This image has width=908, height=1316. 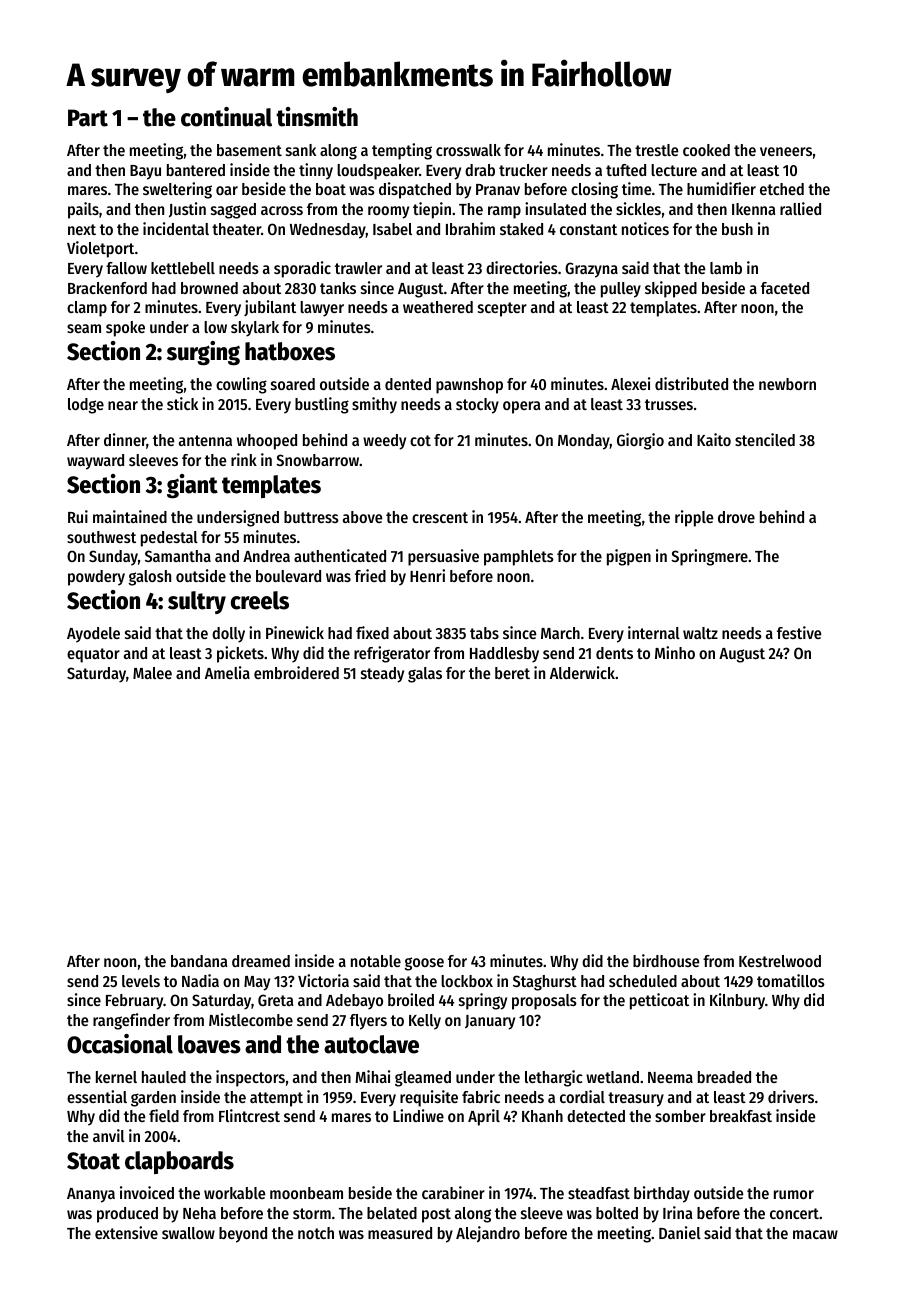 I want to click on measured, so click(x=400, y=1233).
